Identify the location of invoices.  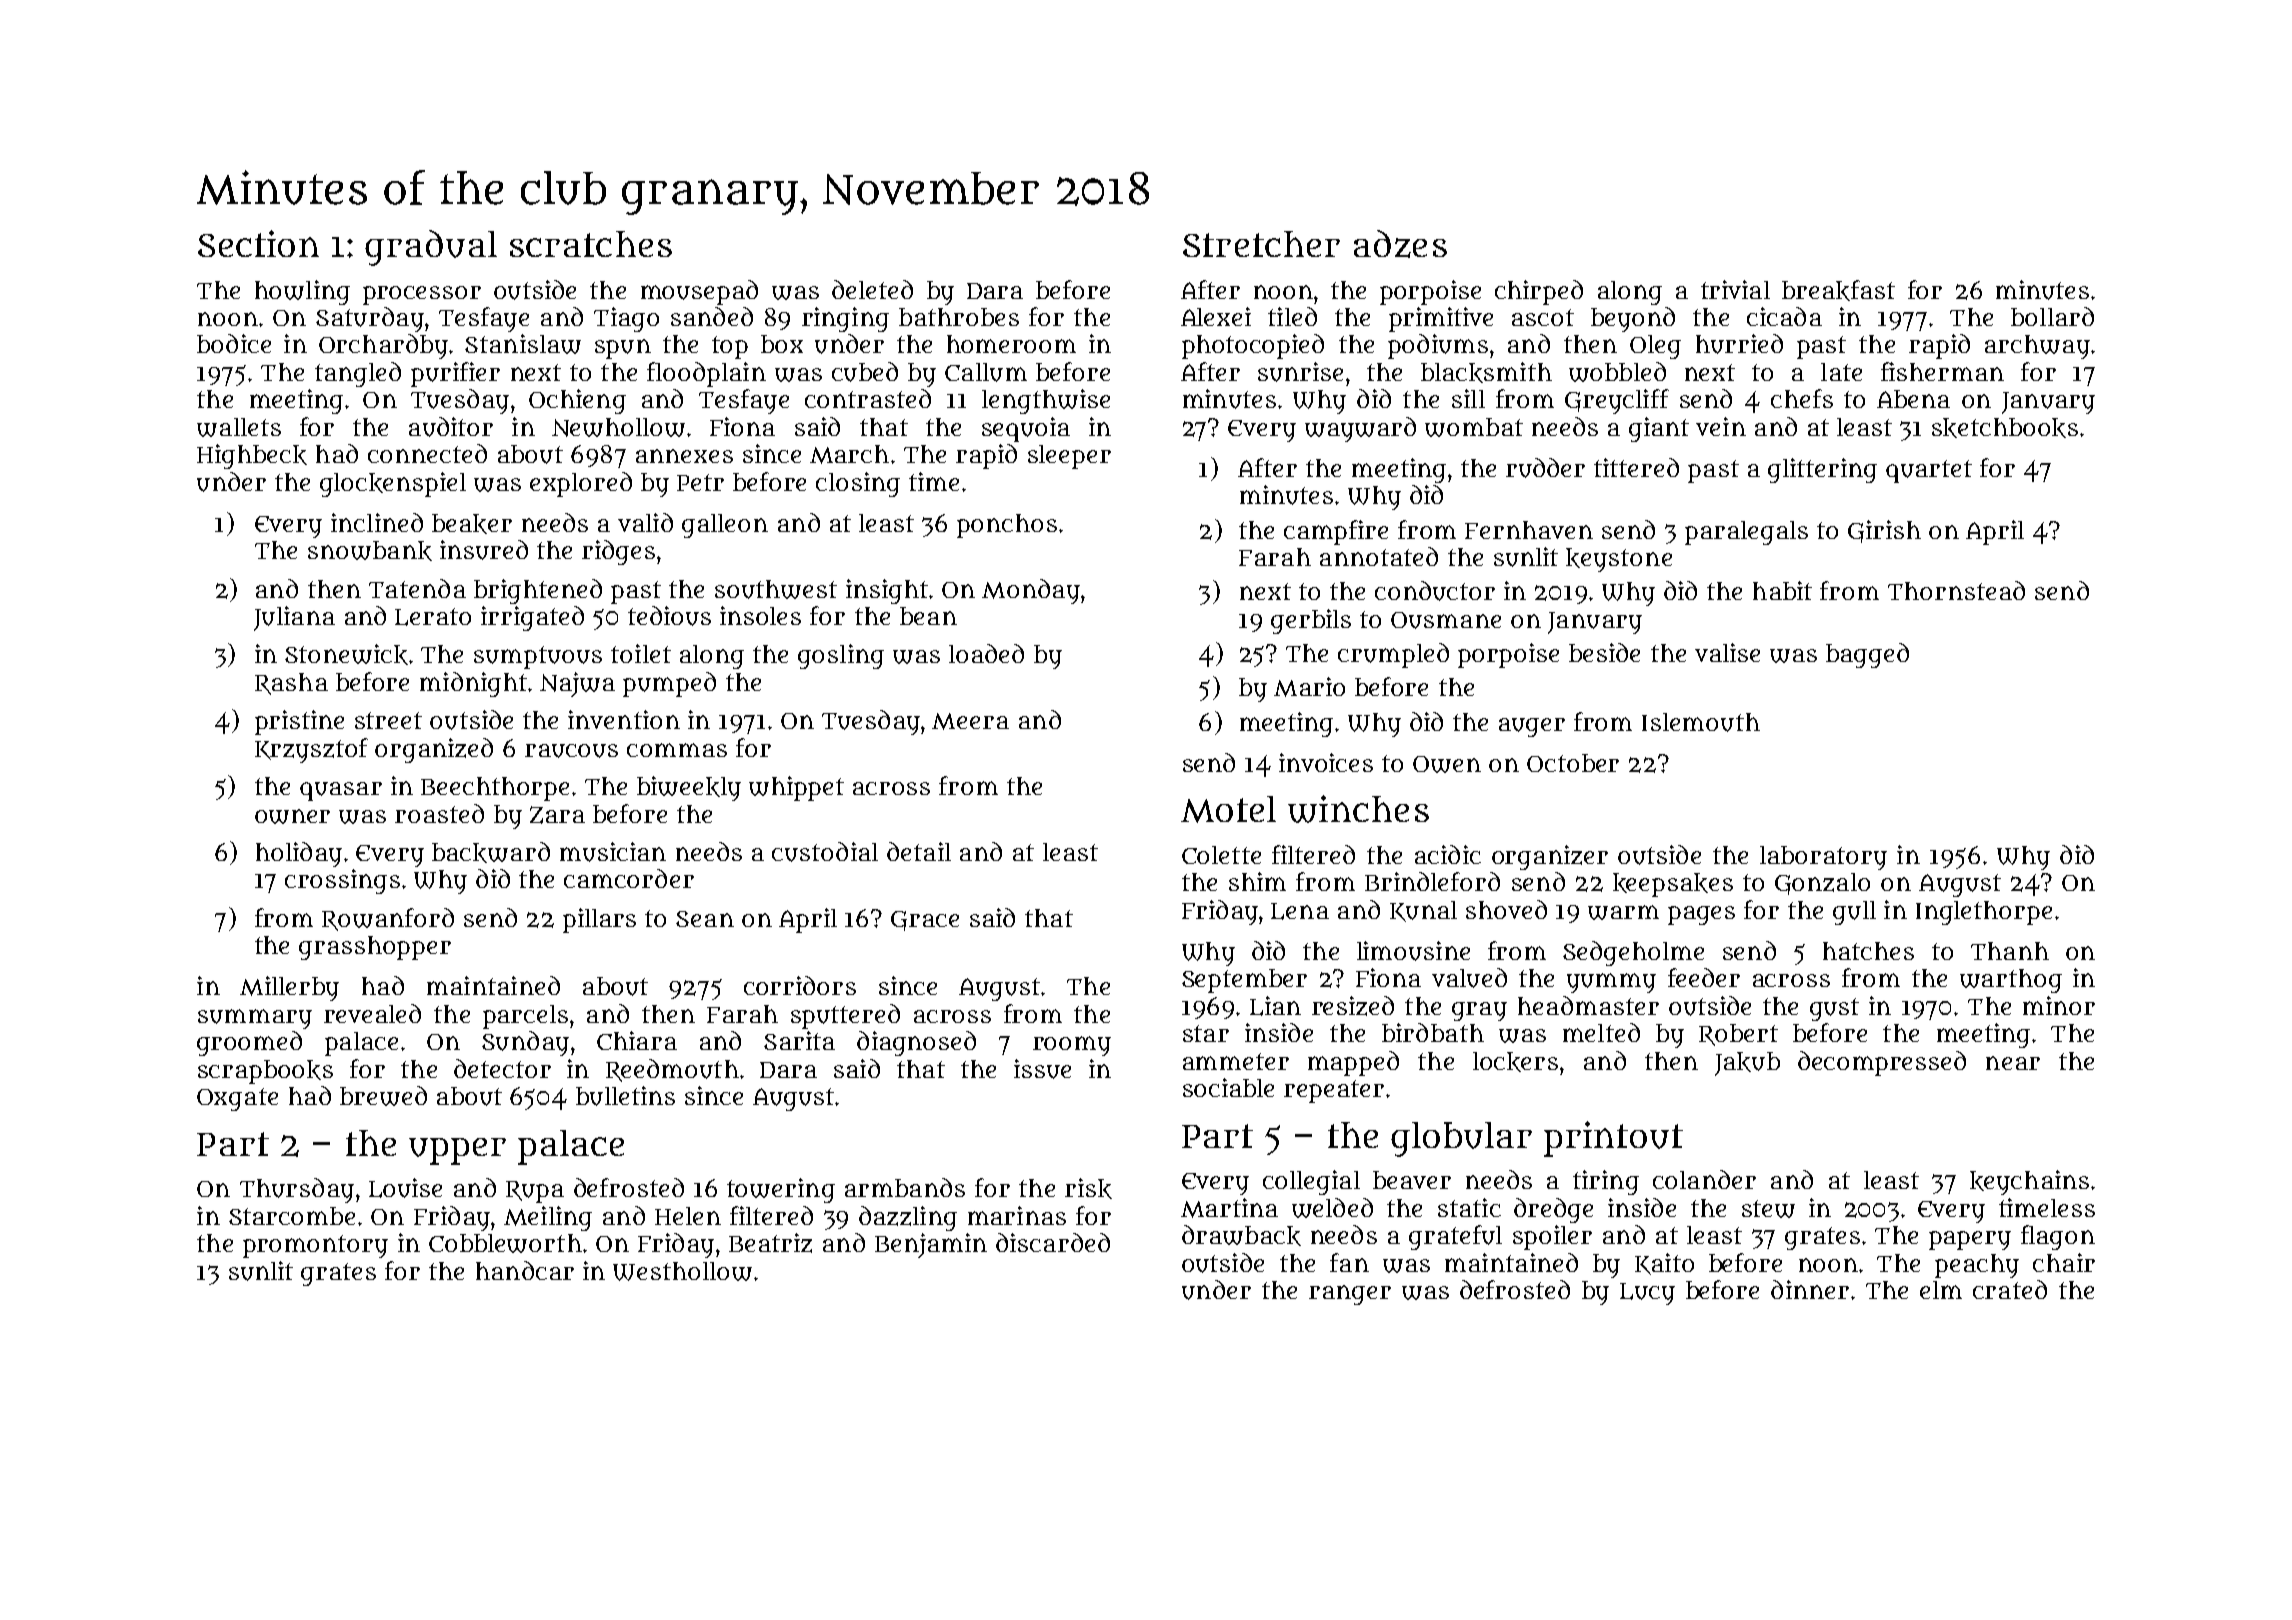
(1326, 762).
